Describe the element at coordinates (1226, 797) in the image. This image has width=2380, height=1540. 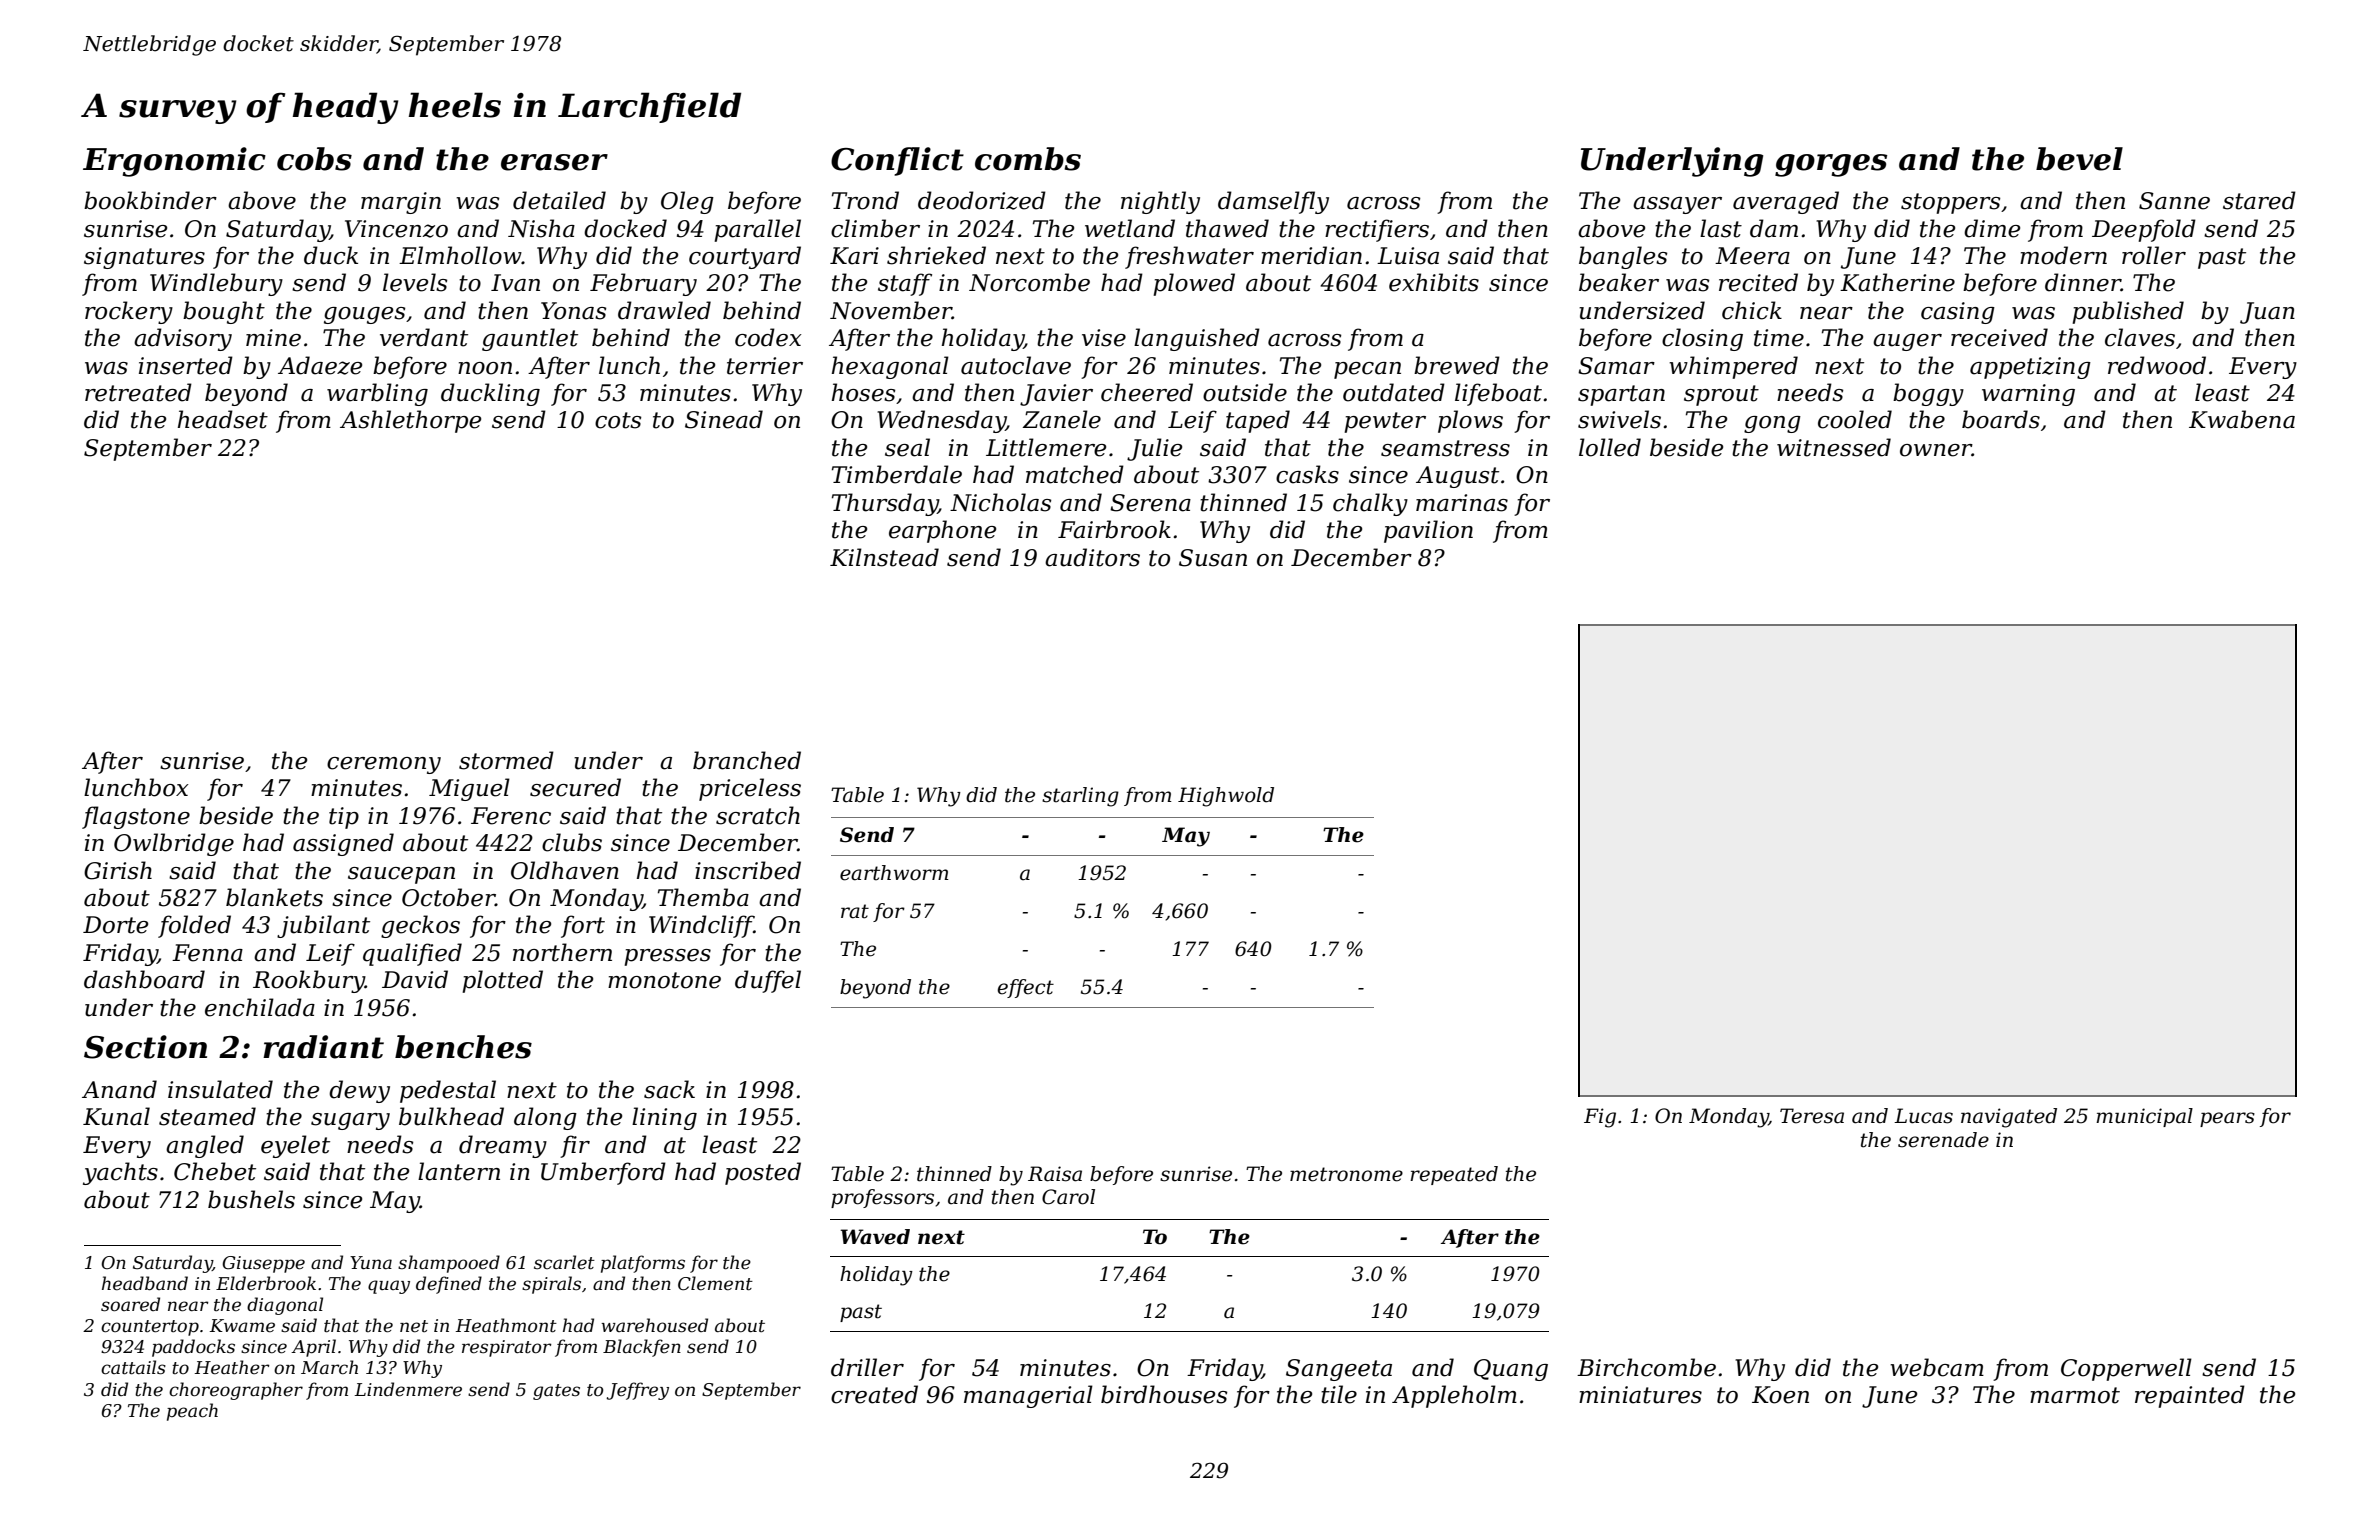
I see `Highwold` at that location.
